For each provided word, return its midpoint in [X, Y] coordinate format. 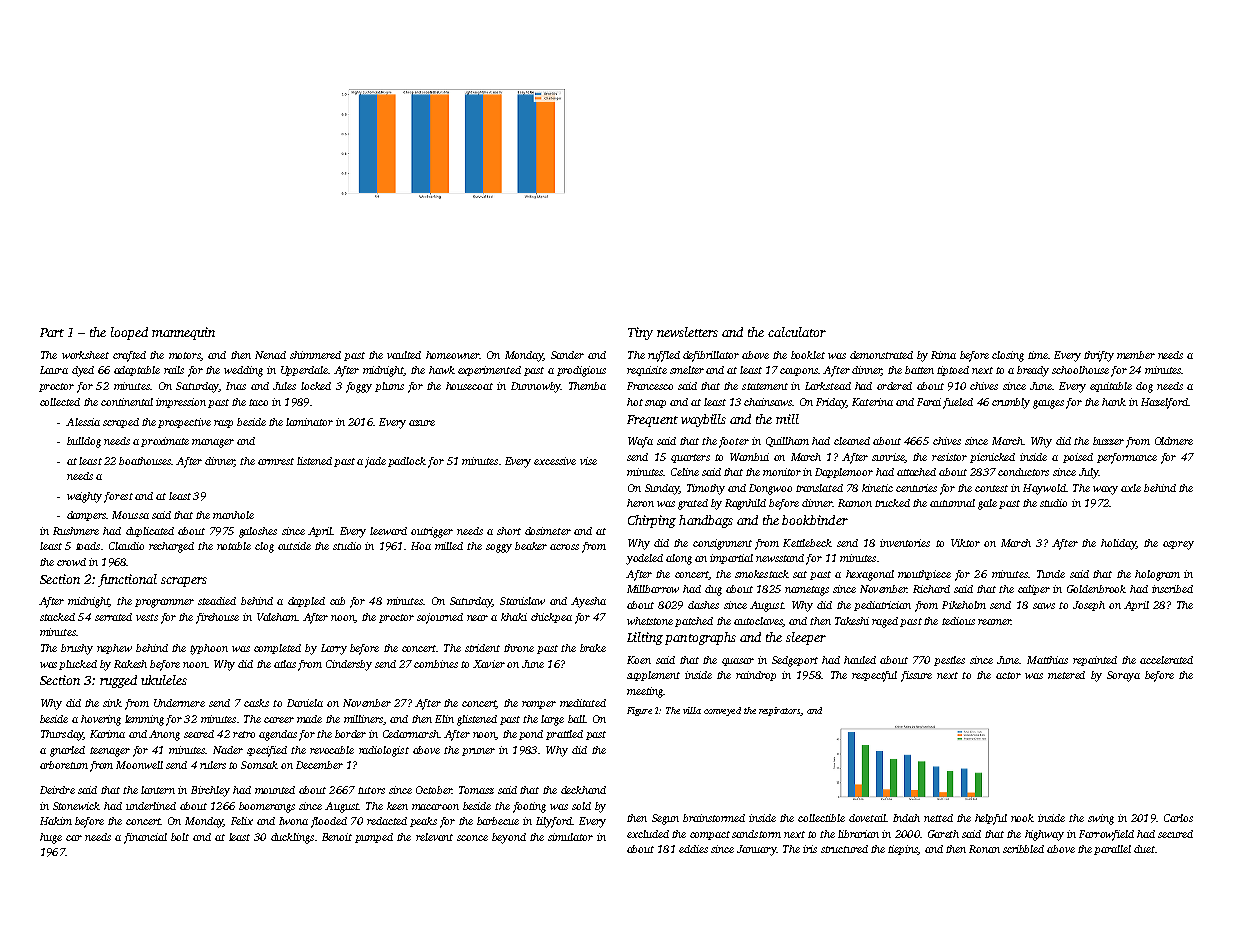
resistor [949, 457]
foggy [359, 387]
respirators [780, 711]
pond [531, 735]
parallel [1112, 850]
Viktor [965, 543]
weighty [84, 497]
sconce [472, 838]
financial [145, 838]
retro [244, 734]
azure [422, 423]
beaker [531, 546]
